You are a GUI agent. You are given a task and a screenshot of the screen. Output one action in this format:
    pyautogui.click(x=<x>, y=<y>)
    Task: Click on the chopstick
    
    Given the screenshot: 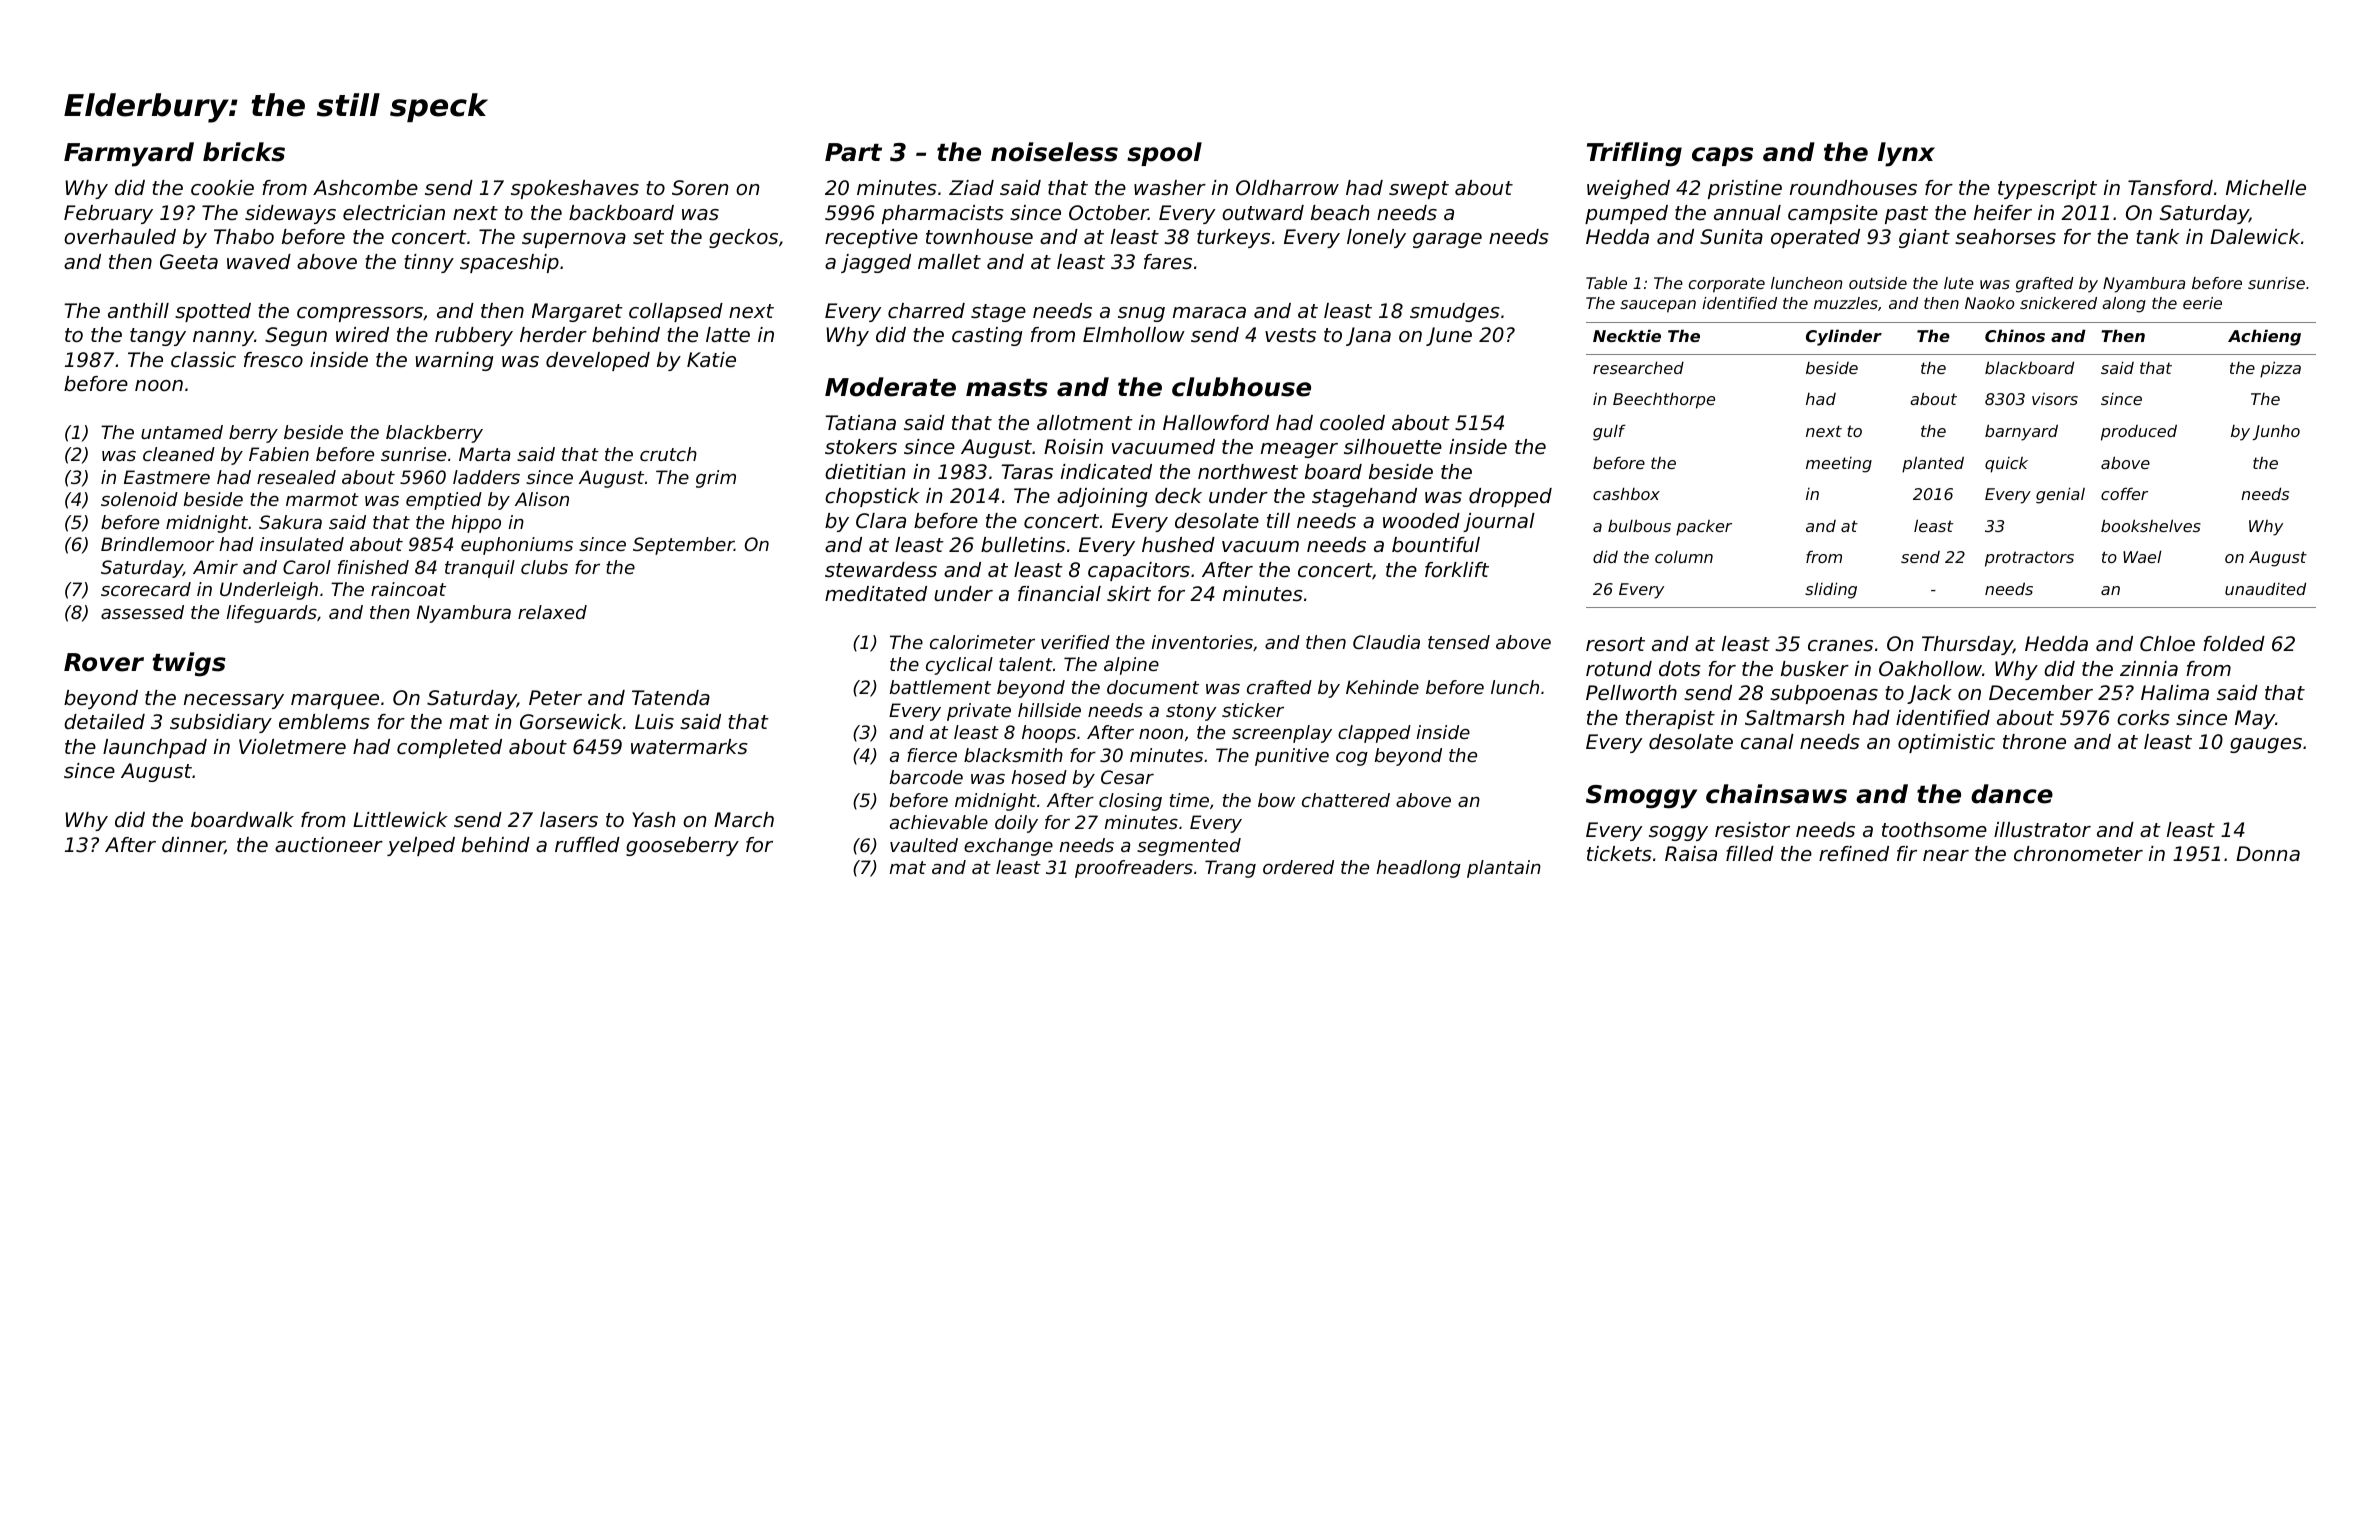 What is the action you would take?
    pyautogui.click(x=872, y=497)
